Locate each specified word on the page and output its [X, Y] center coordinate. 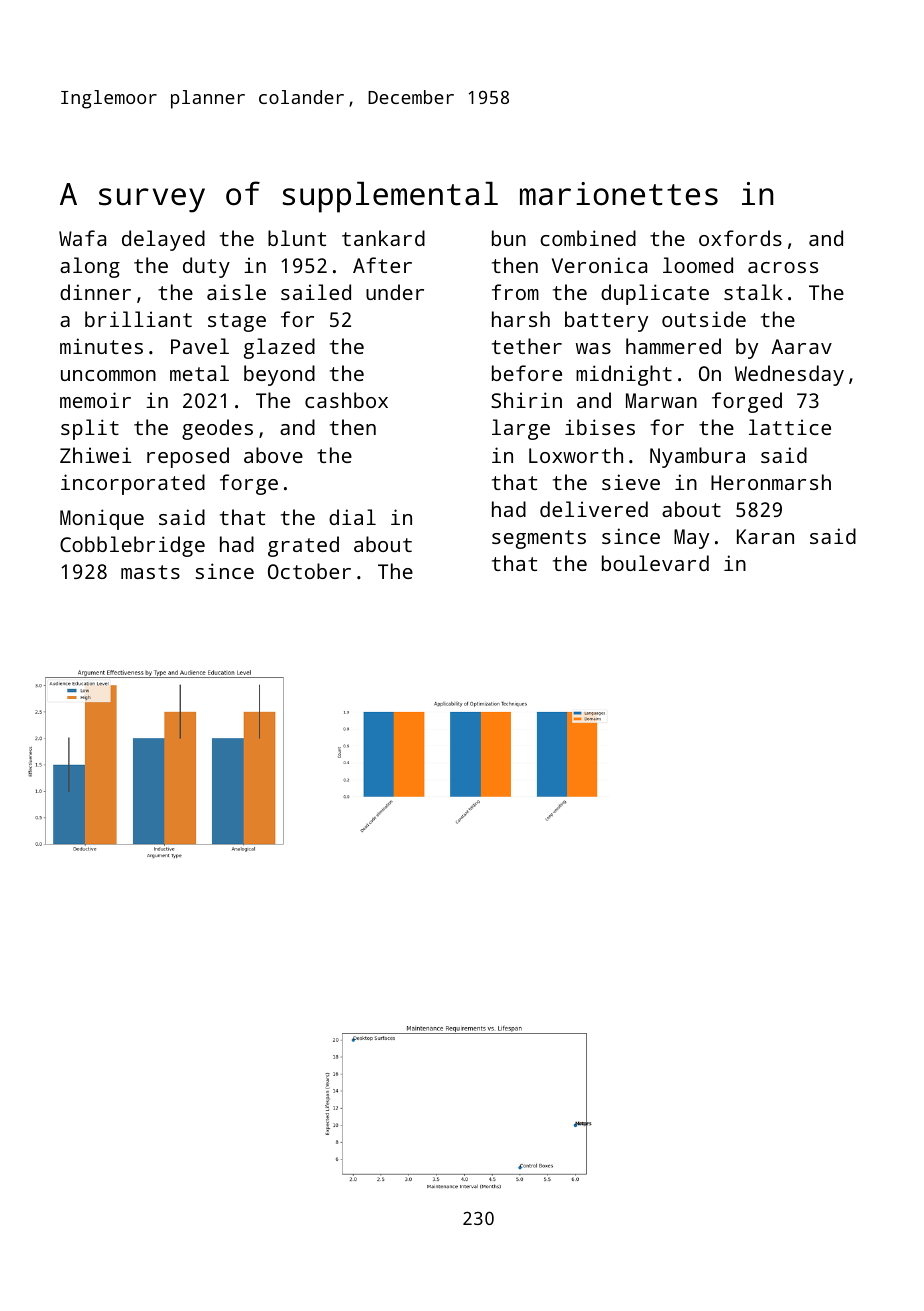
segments [539, 539]
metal [199, 373]
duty [206, 267]
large [521, 429]
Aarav [801, 346]
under [395, 292]
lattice [790, 427]
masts [150, 572]
